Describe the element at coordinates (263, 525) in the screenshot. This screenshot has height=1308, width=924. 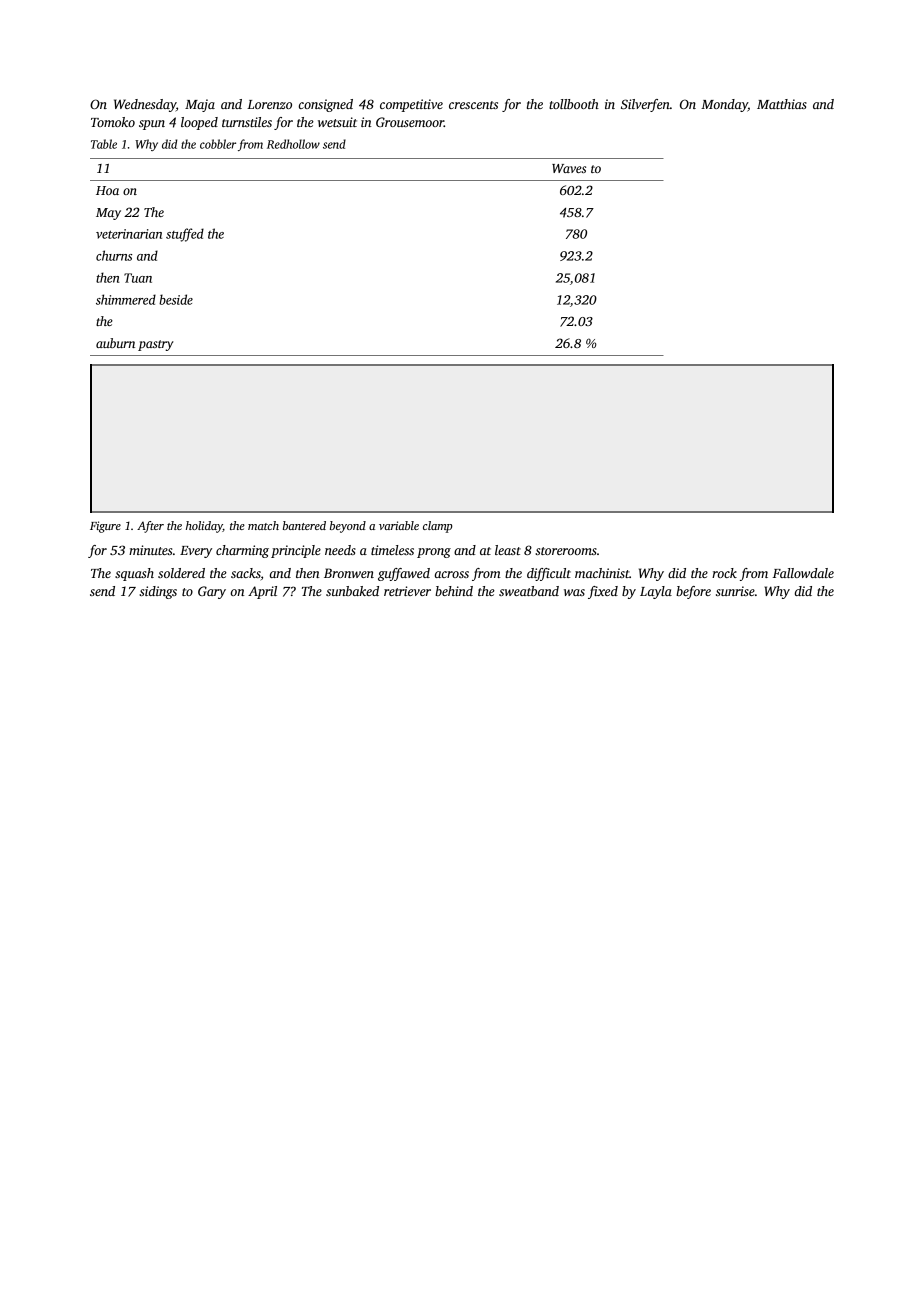
I see `match` at that location.
